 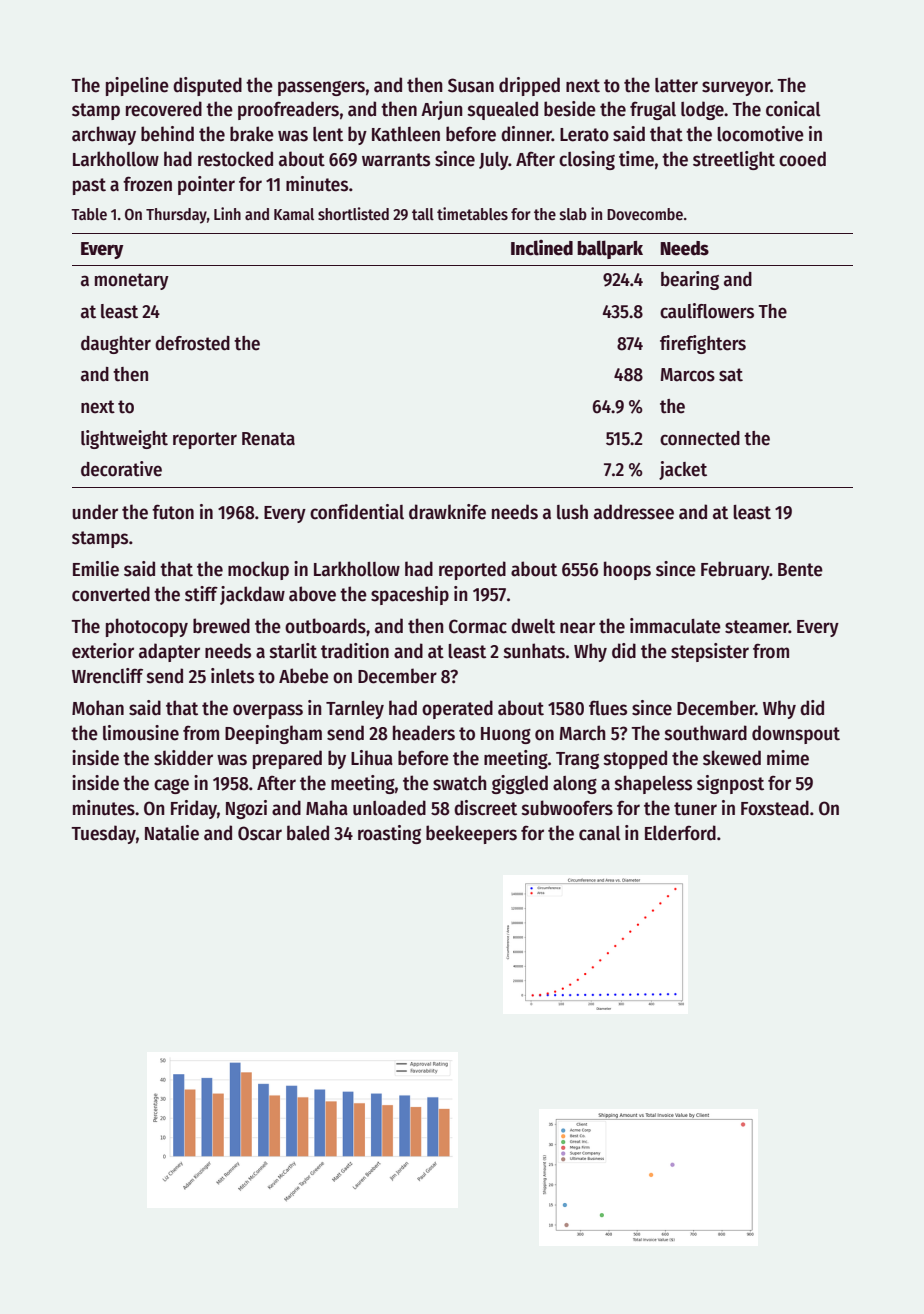 What do you see at coordinates (690, 280) in the screenshot?
I see `bearing` at bounding box center [690, 280].
